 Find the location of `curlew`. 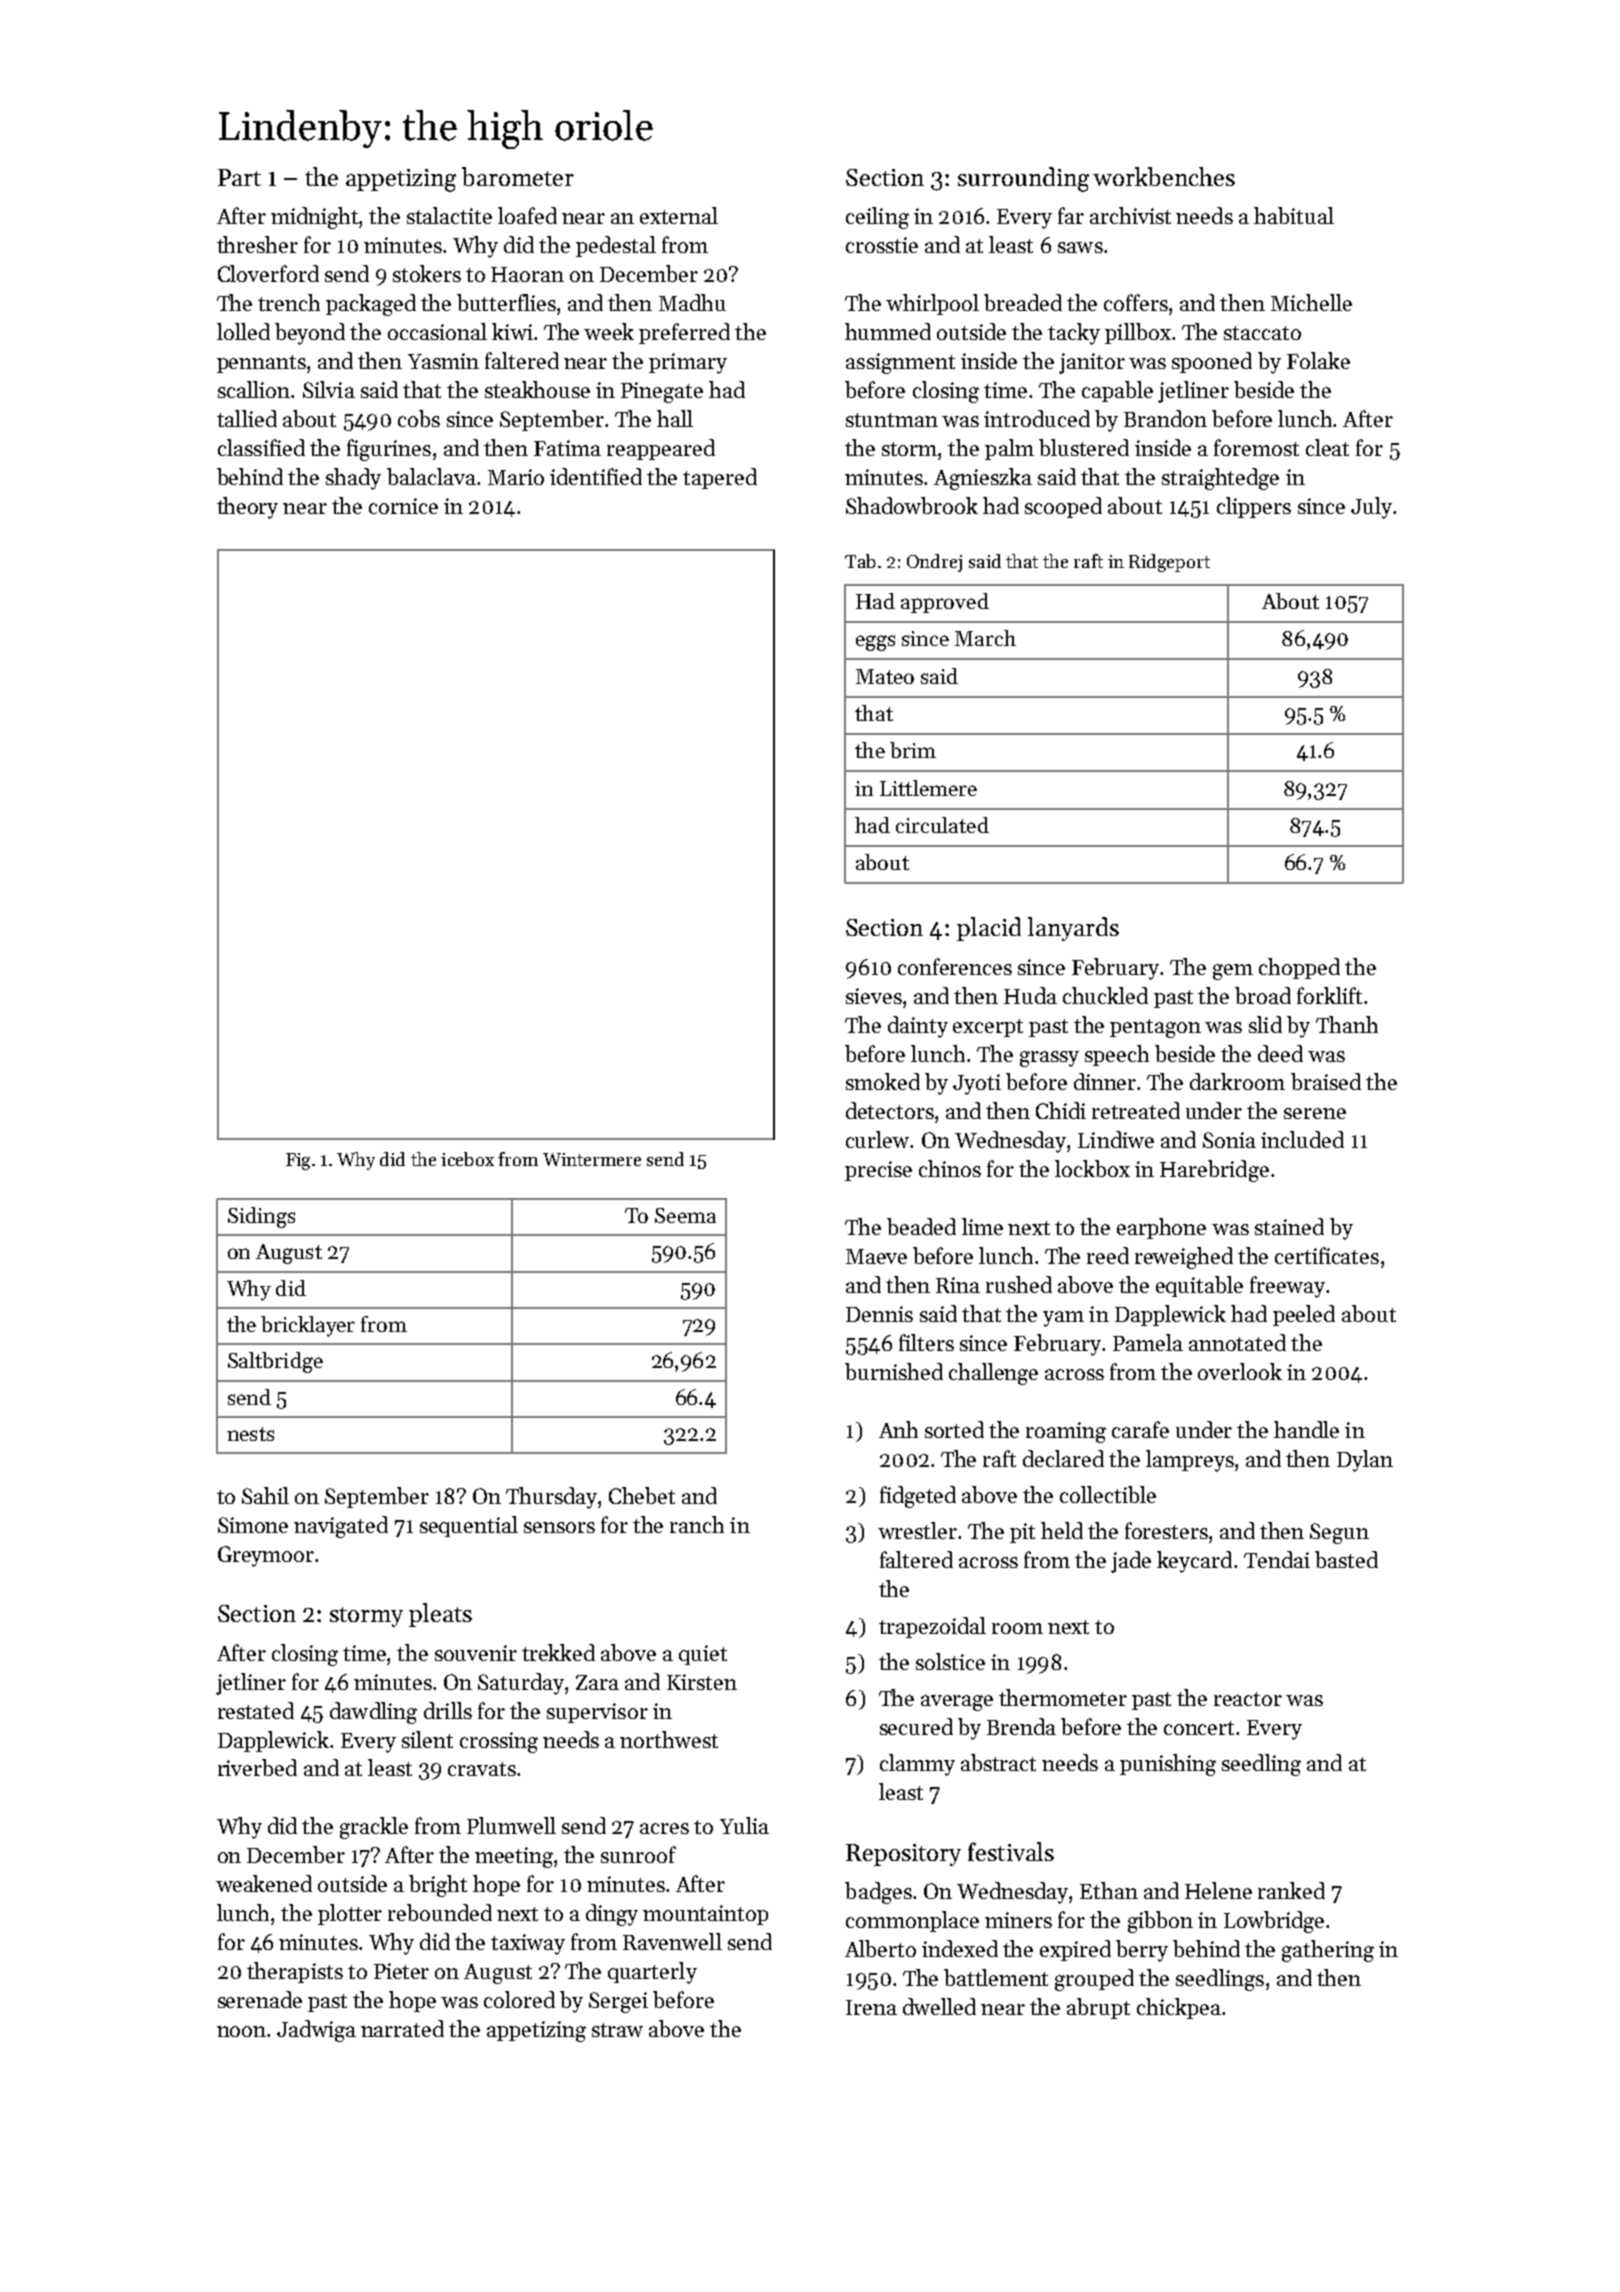

curlew is located at coordinates (877, 1139).
